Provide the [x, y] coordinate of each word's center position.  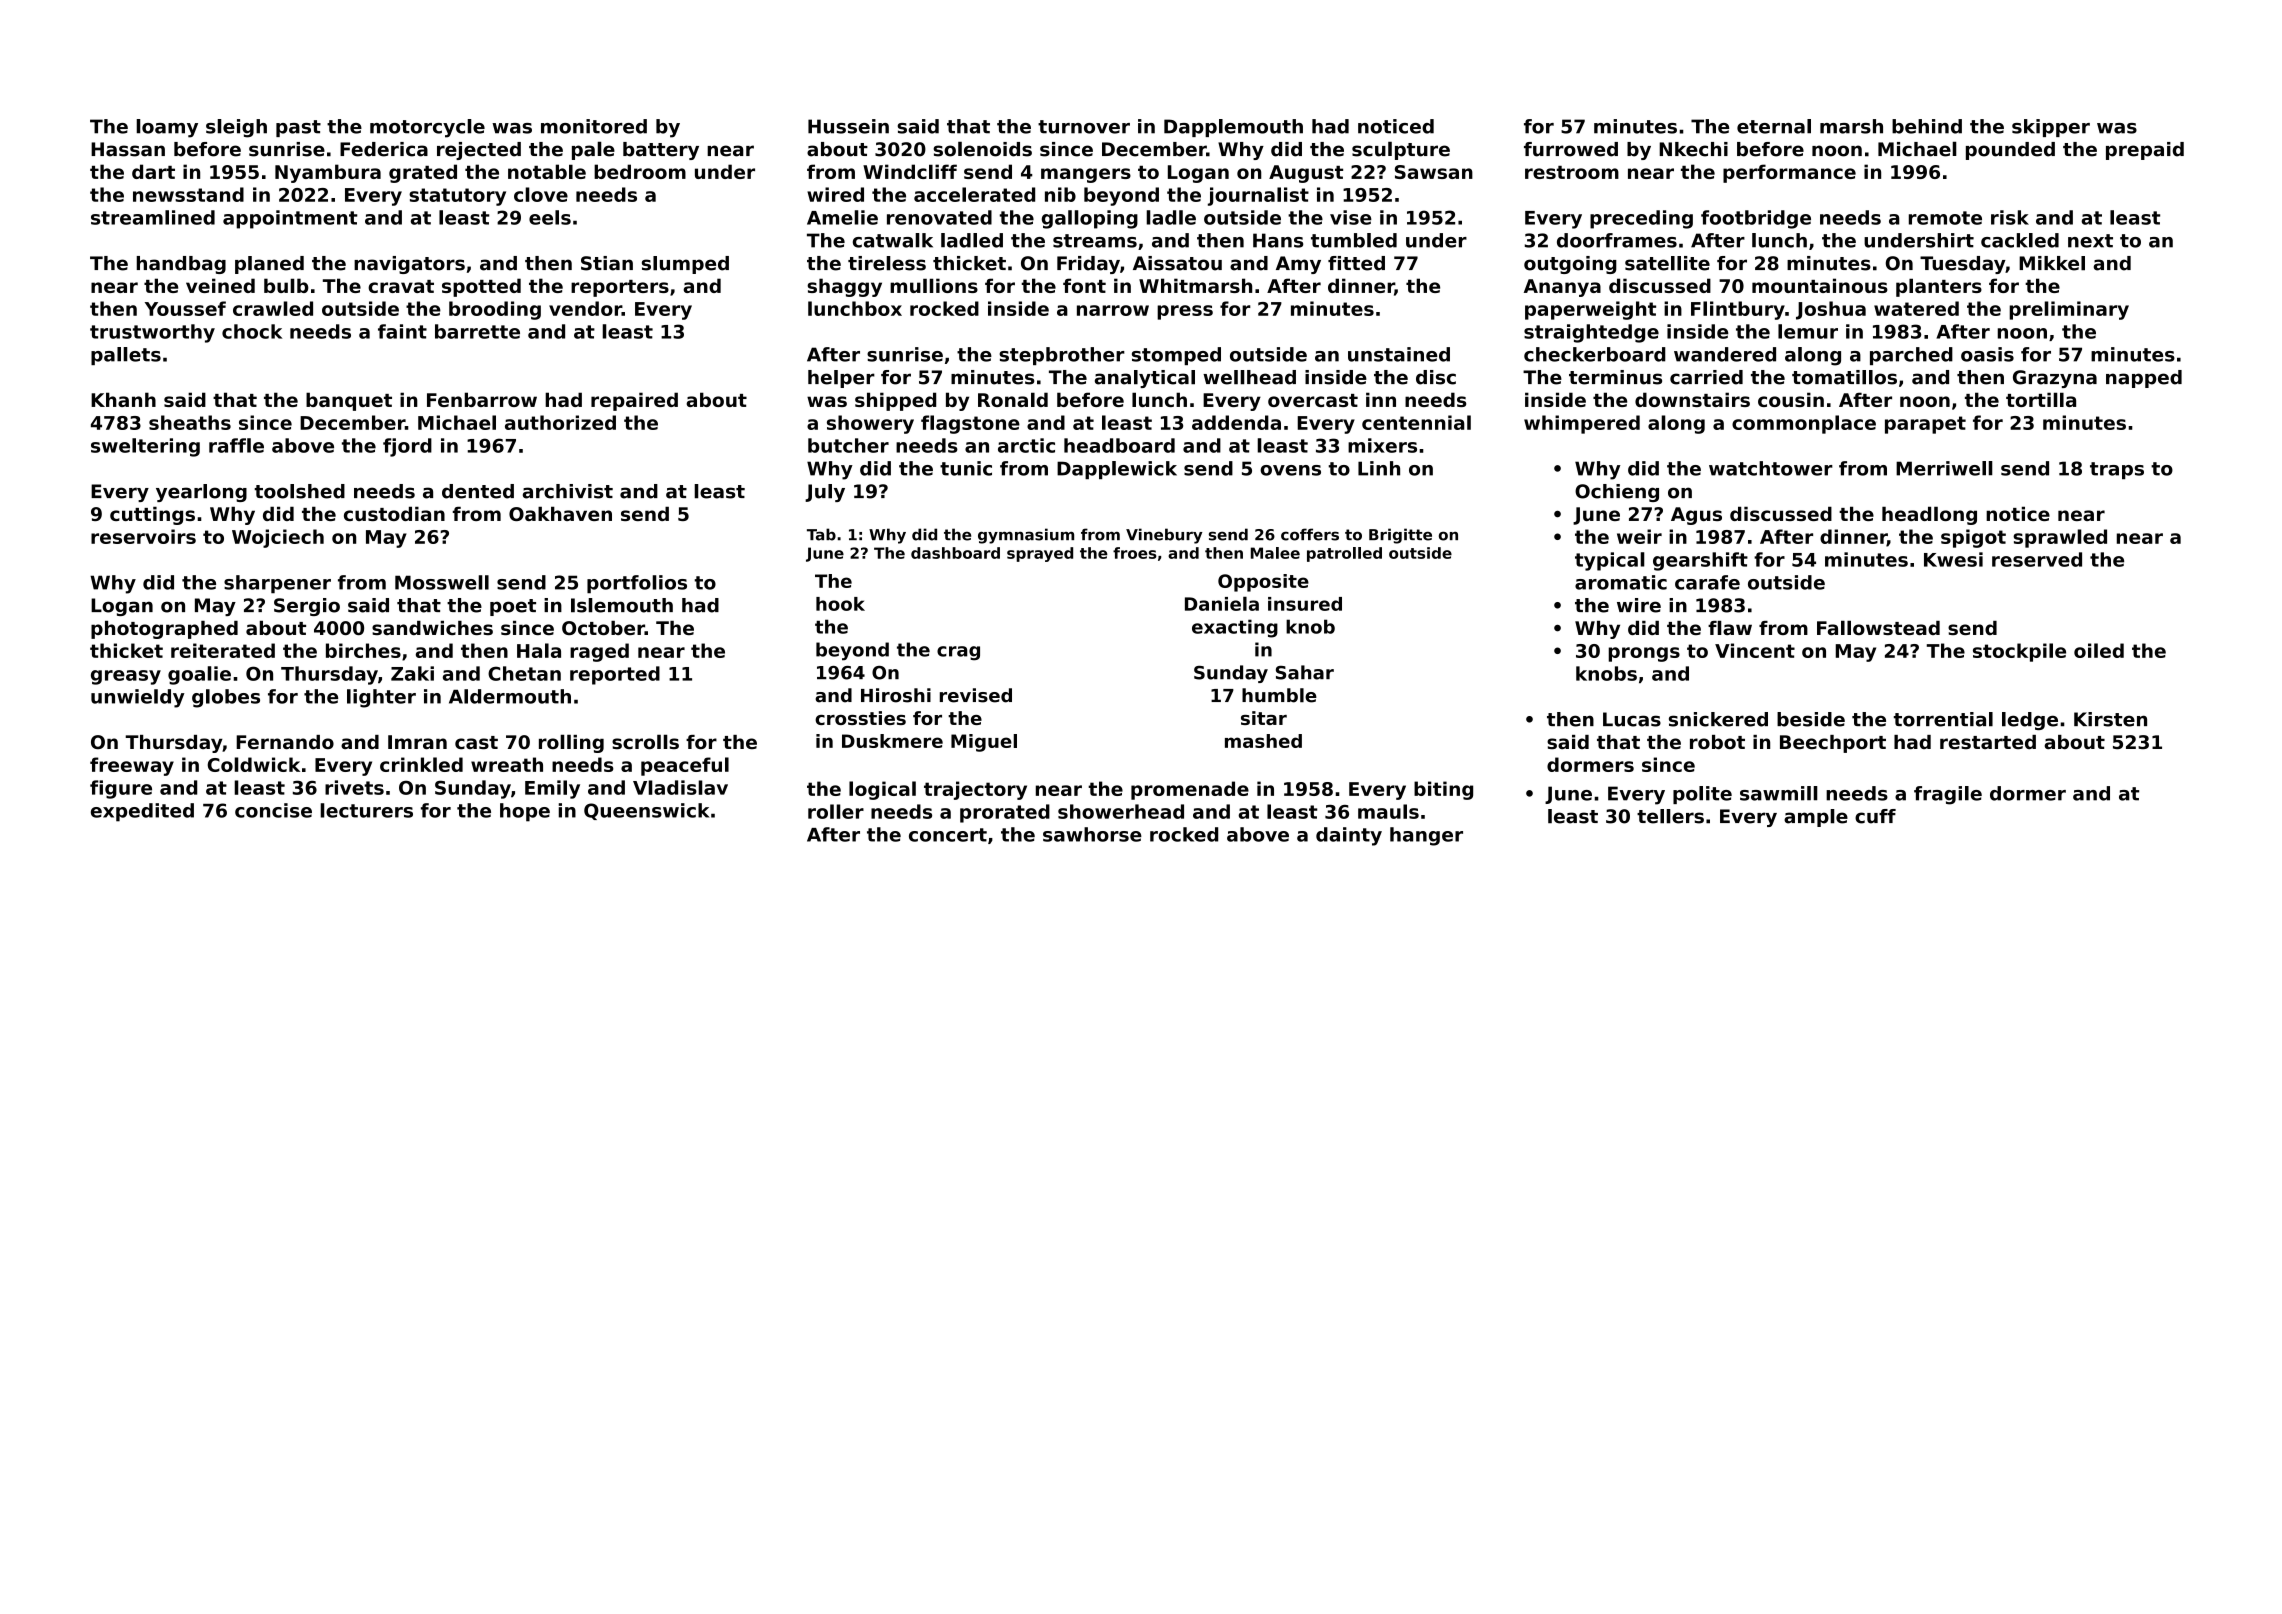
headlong [1929, 515]
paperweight [1590, 310]
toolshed [299, 491]
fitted [1356, 263]
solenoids [982, 149]
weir [1639, 536]
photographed [164, 630]
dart [153, 171]
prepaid [2145, 151]
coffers [1310, 534]
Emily [552, 789]
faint [402, 331]
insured [1305, 604]
